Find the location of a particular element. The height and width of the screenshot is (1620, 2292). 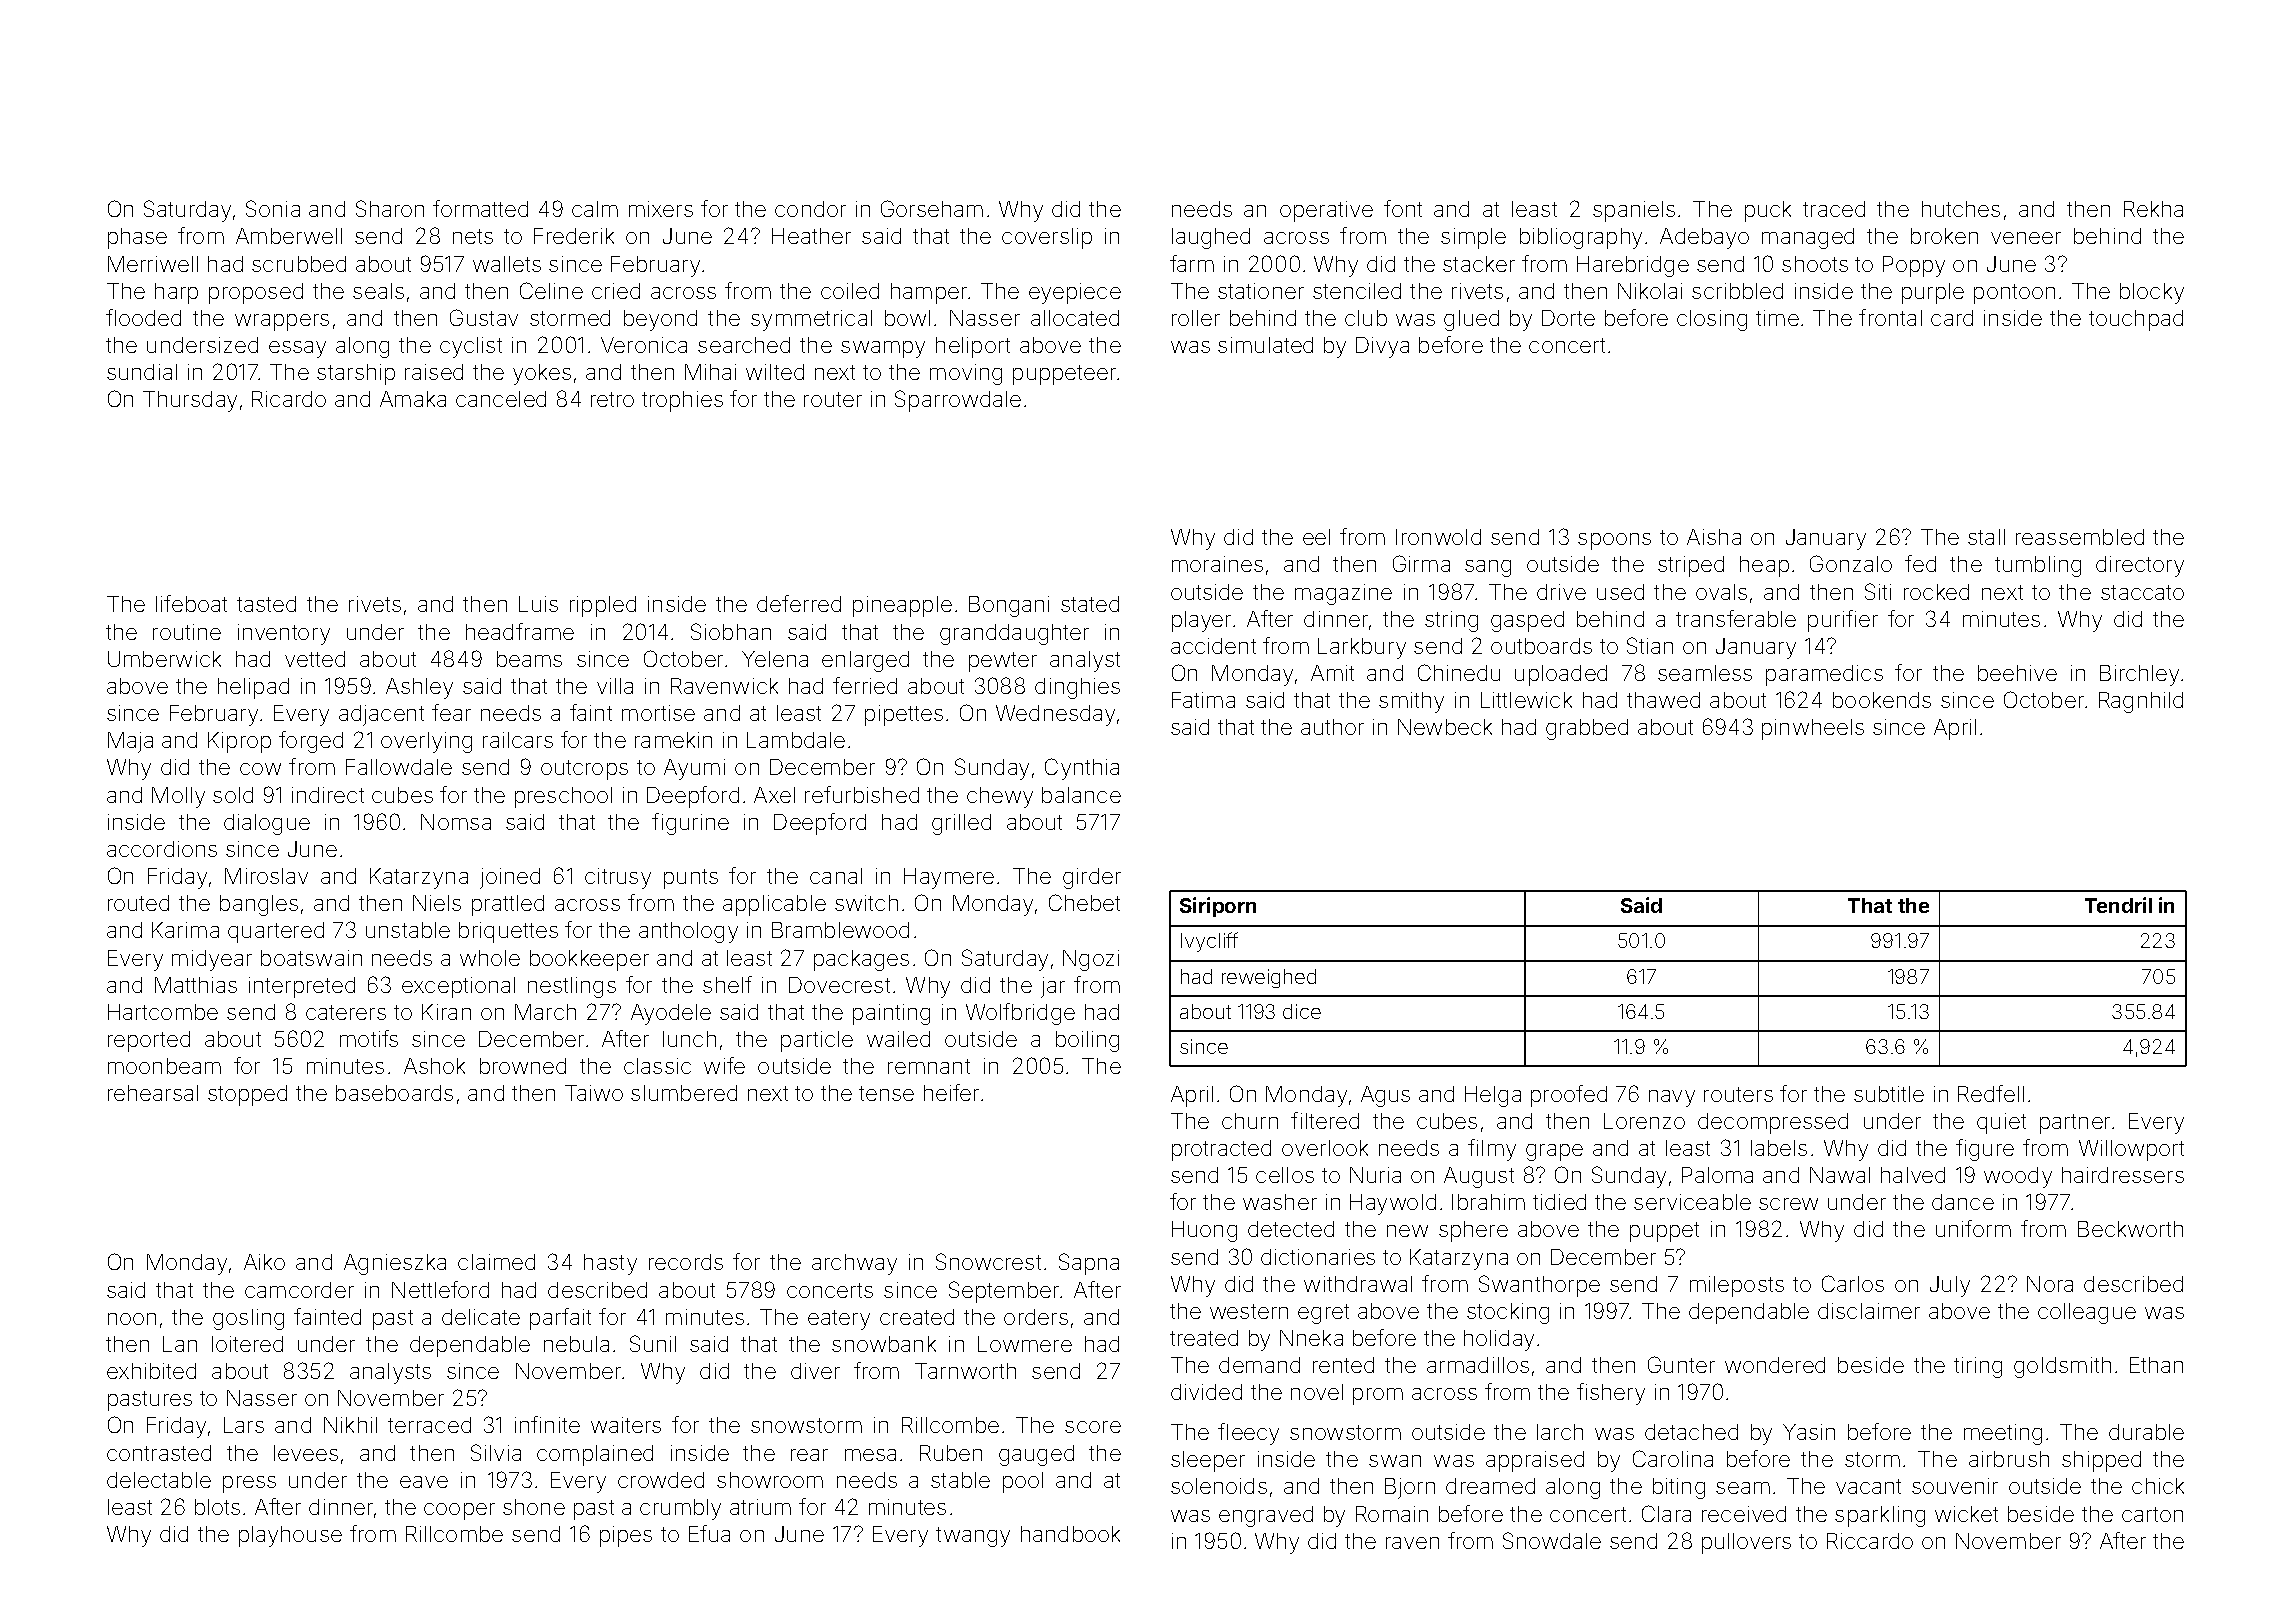

blots is located at coordinates (217, 1507).
